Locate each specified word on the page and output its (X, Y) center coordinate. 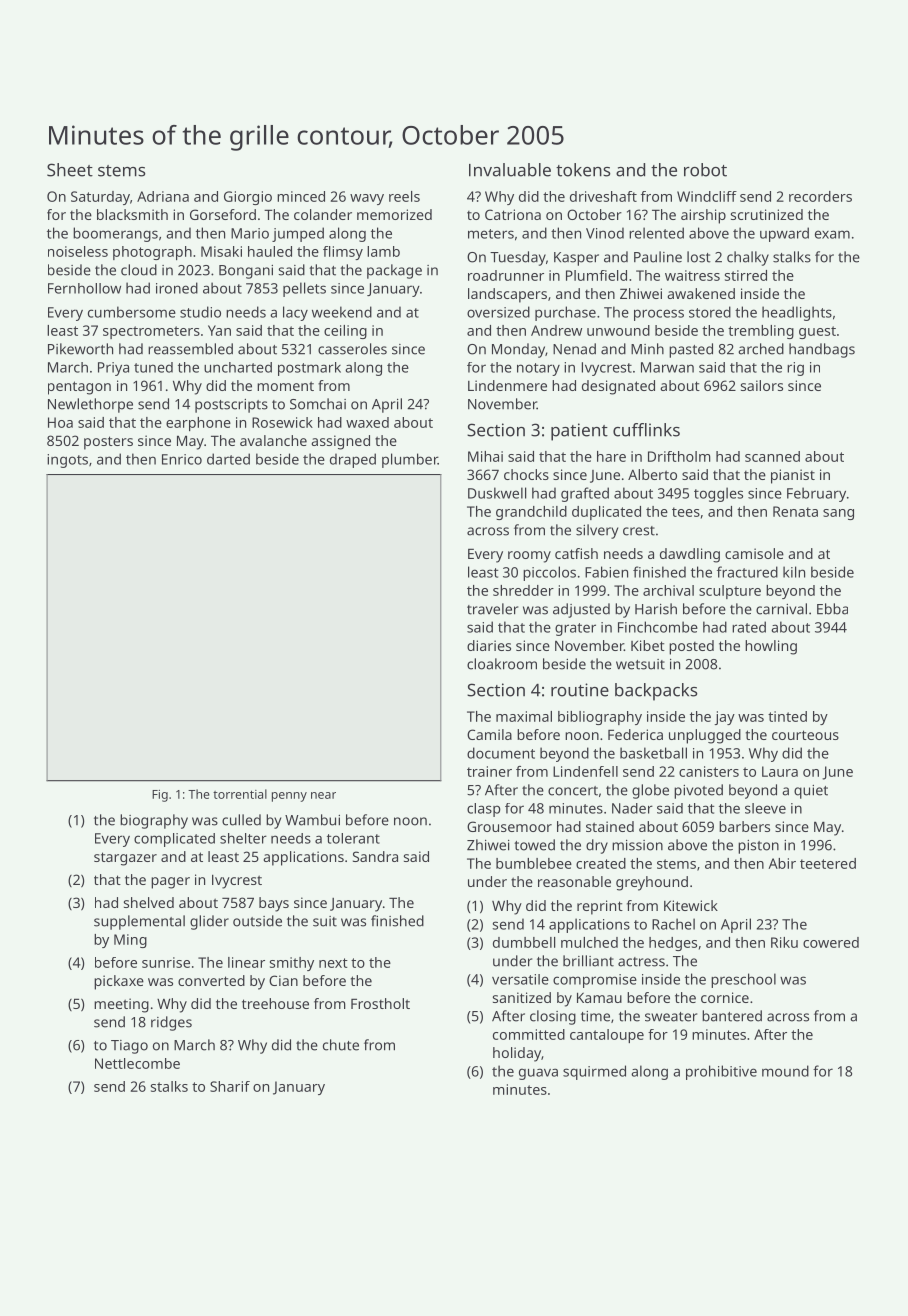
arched (761, 349)
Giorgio (248, 198)
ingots (67, 461)
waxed (367, 422)
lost (699, 257)
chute (341, 1045)
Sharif (230, 1086)
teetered (828, 863)
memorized (394, 214)
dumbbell (524, 942)
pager (170, 883)
